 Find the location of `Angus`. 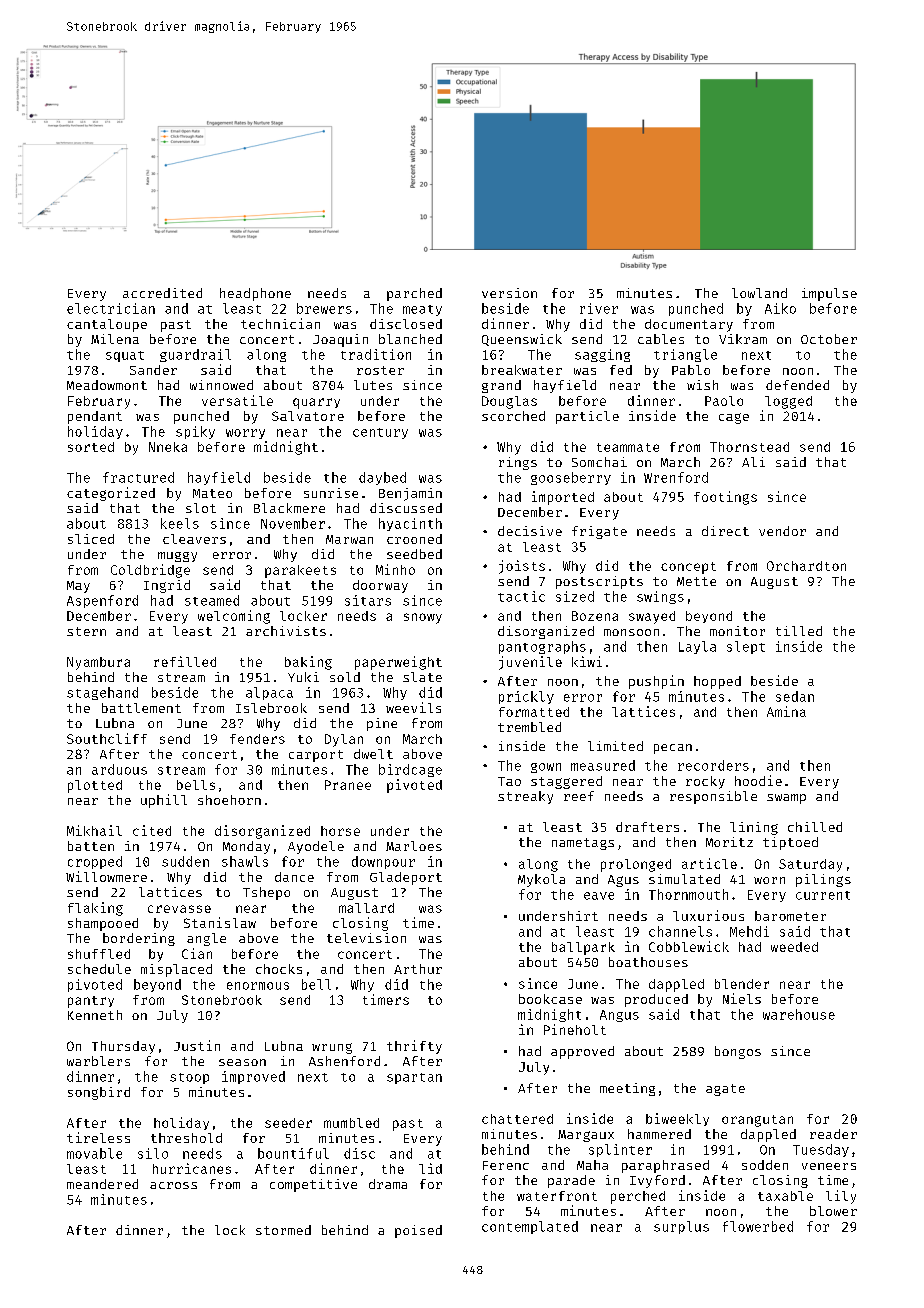

Angus is located at coordinates (619, 1016).
